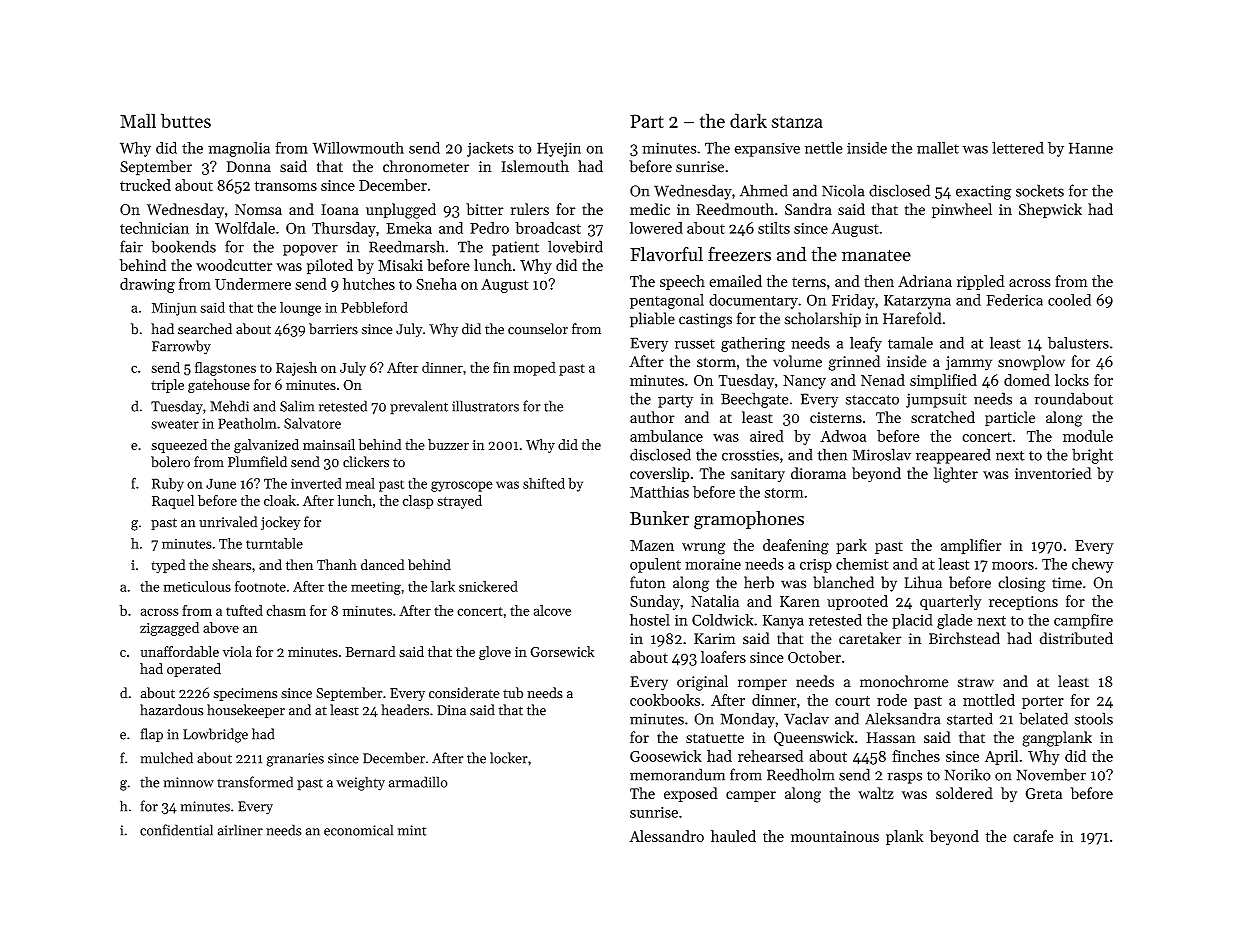 This image has width=1233, height=952. Describe the element at coordinates (733, 836) in the image. I see `hauled` at that location.
